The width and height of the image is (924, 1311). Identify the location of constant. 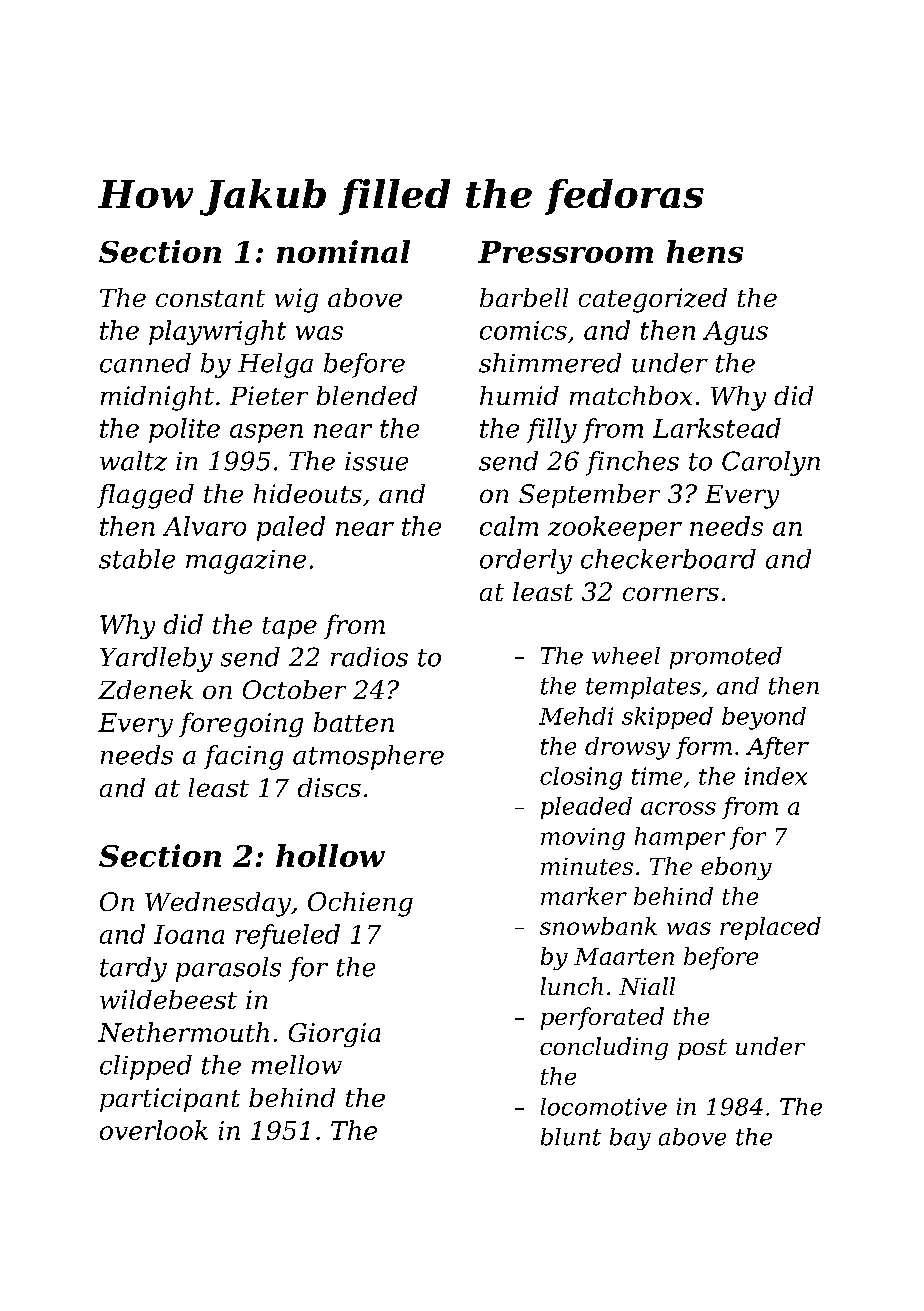
(210, 298).
